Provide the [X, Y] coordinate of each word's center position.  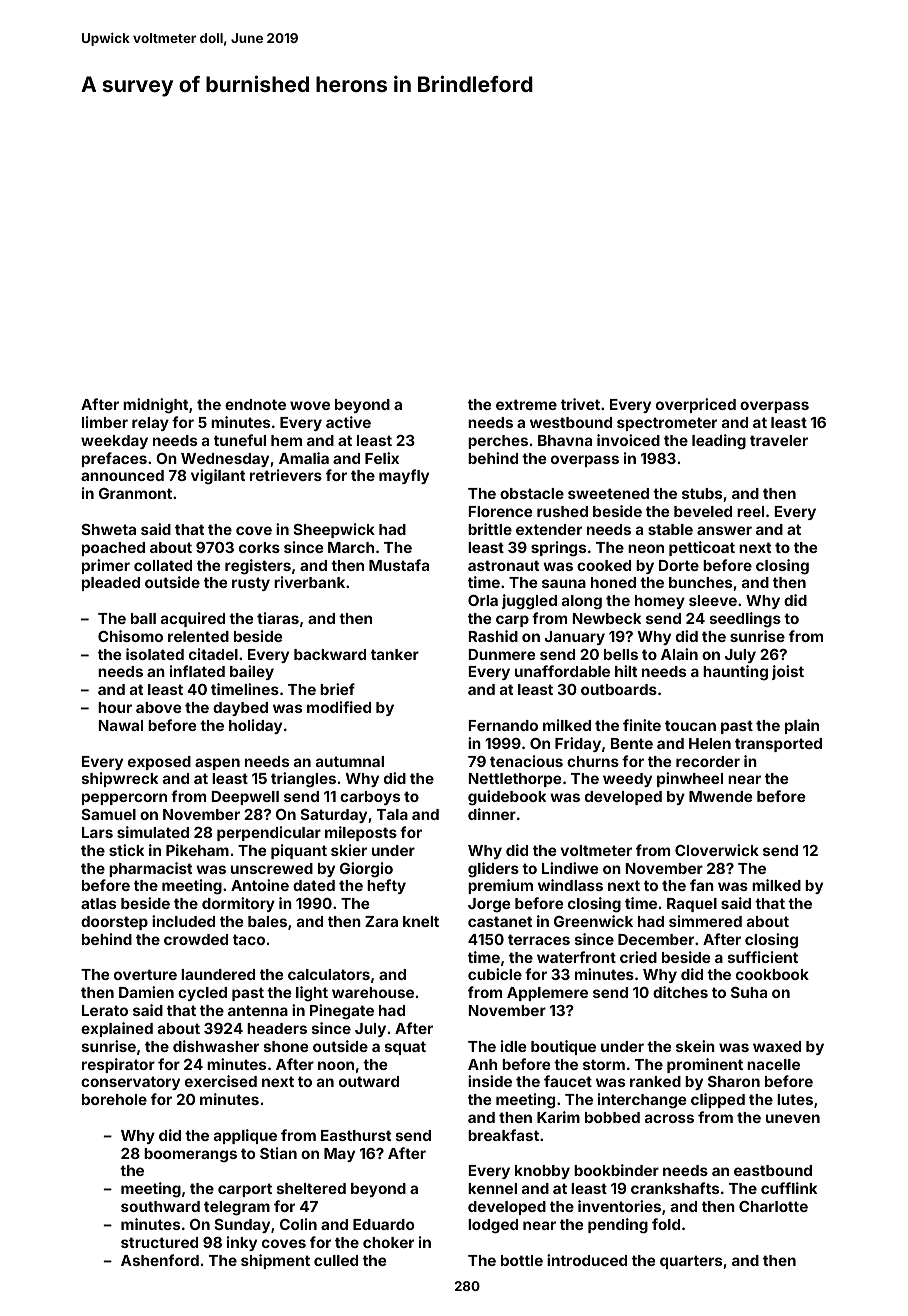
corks [259, 547]
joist [788, 672]
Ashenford [160, 1260]
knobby [542, 1172]
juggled [529, 602]
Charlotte [773, 1206]
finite [642, 725]
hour [115, 707]
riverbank [309, 582]
